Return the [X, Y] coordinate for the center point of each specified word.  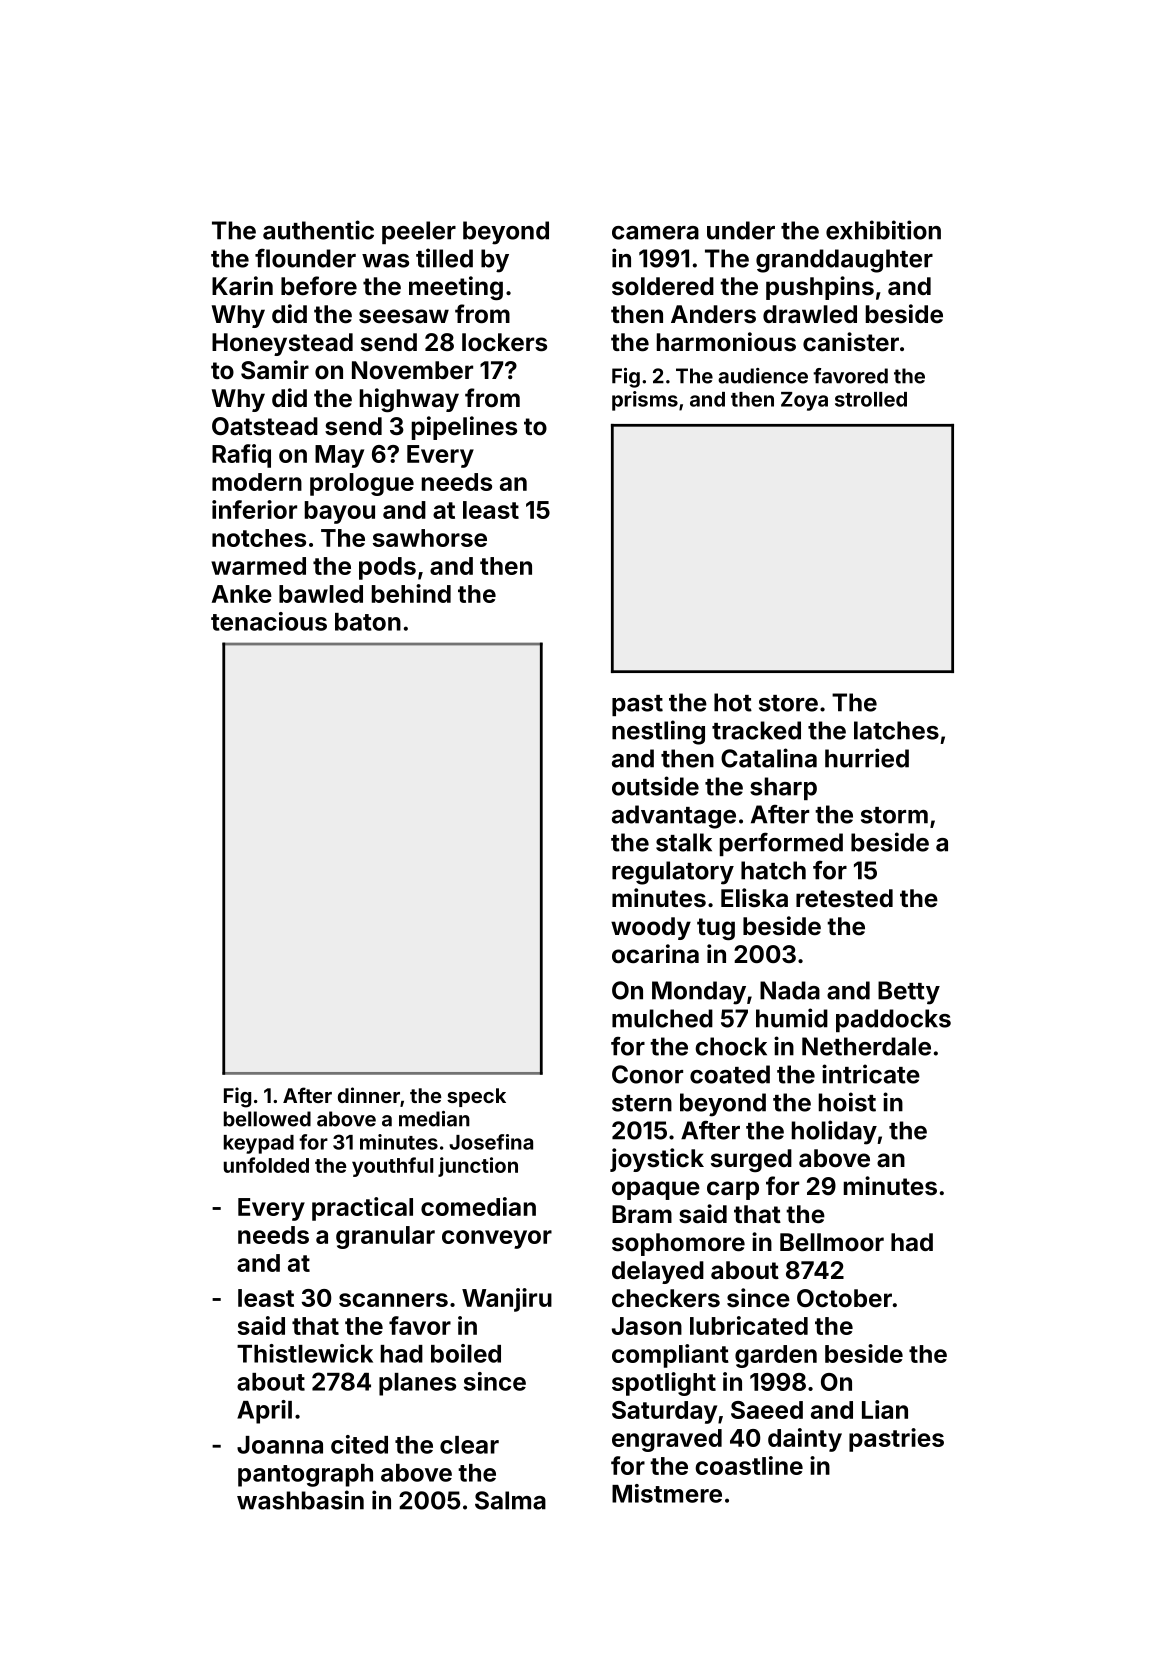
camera [655, 233]
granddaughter [844, 261]
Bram [642, 1214]
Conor [647, 1074]
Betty [909, 993]
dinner [369, 1095]
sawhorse [430, 538]
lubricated [749, 1325]
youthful [392, 1167]
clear [469, 1445]
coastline [749, 1465]
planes [417, 1384]
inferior [254, 509]
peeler [419, 232]
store [788, 703]
